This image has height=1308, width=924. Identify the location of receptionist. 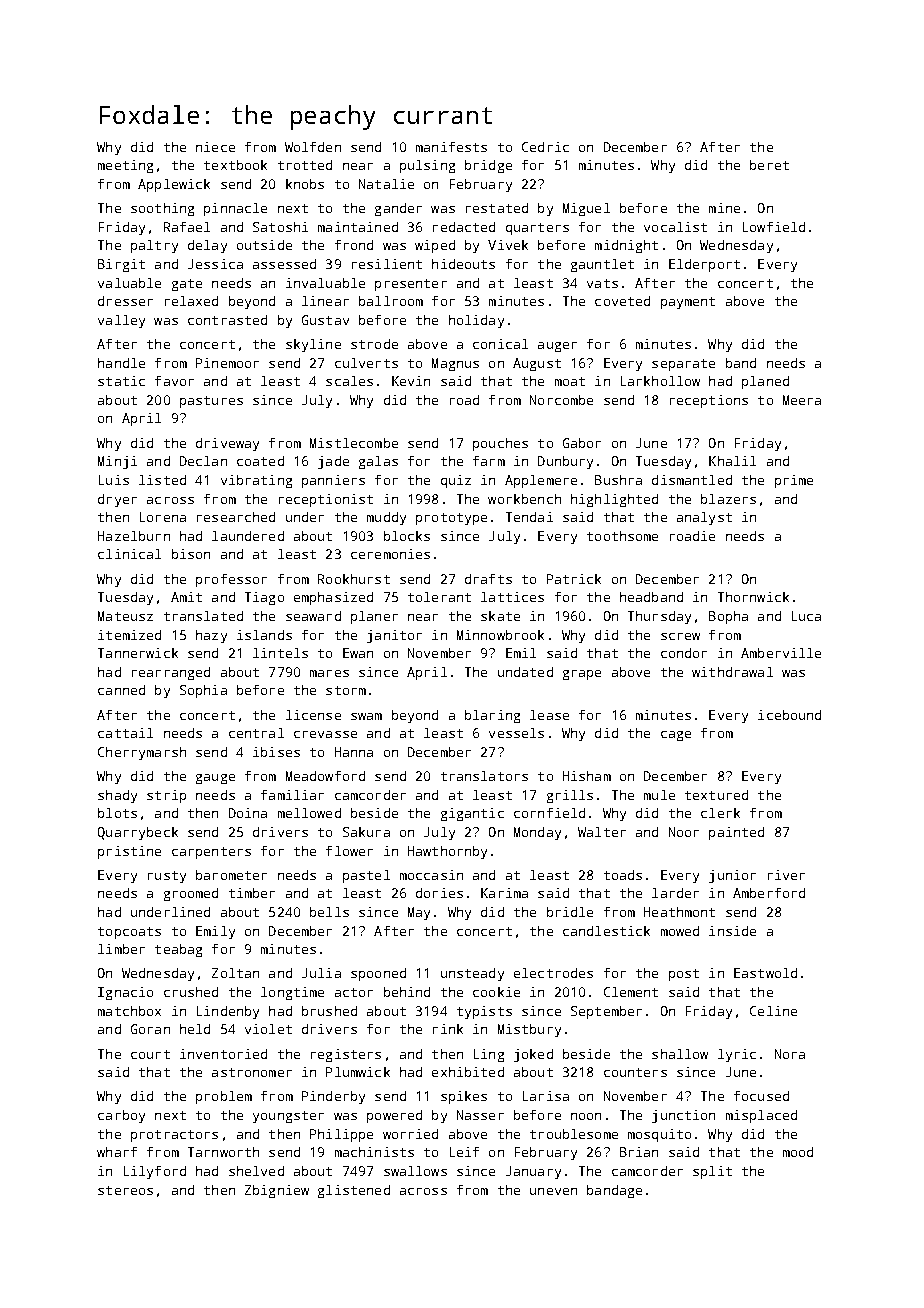
(326, 500).
